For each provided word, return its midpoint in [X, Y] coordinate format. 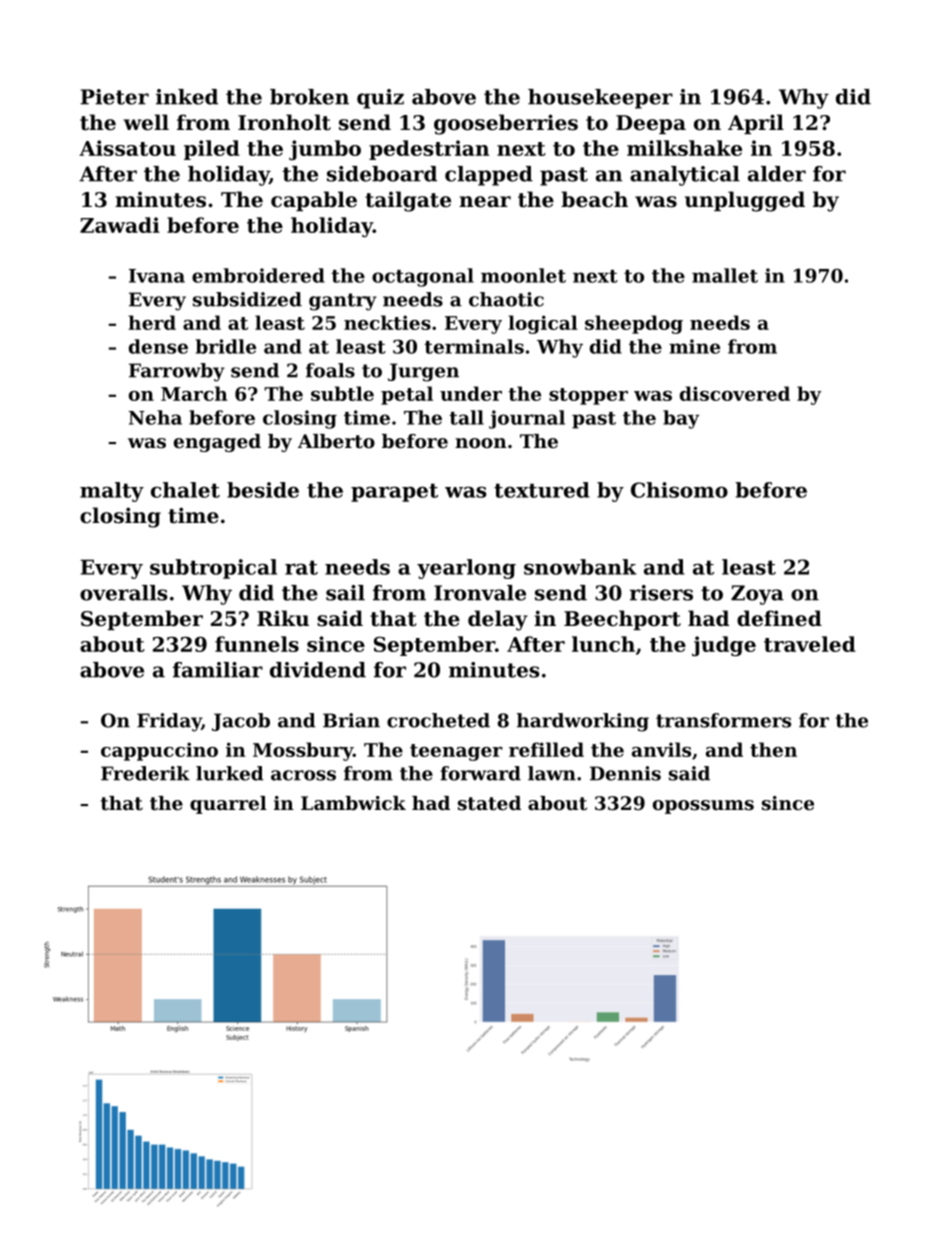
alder [777, 174]
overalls [124, 593]
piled [212, 150]
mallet [725, 275]
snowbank [580, 567]
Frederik [145, 773]
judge [724, 646]
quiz [380, 99]
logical [543, 324]
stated [489, 803]
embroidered [258, 275]
